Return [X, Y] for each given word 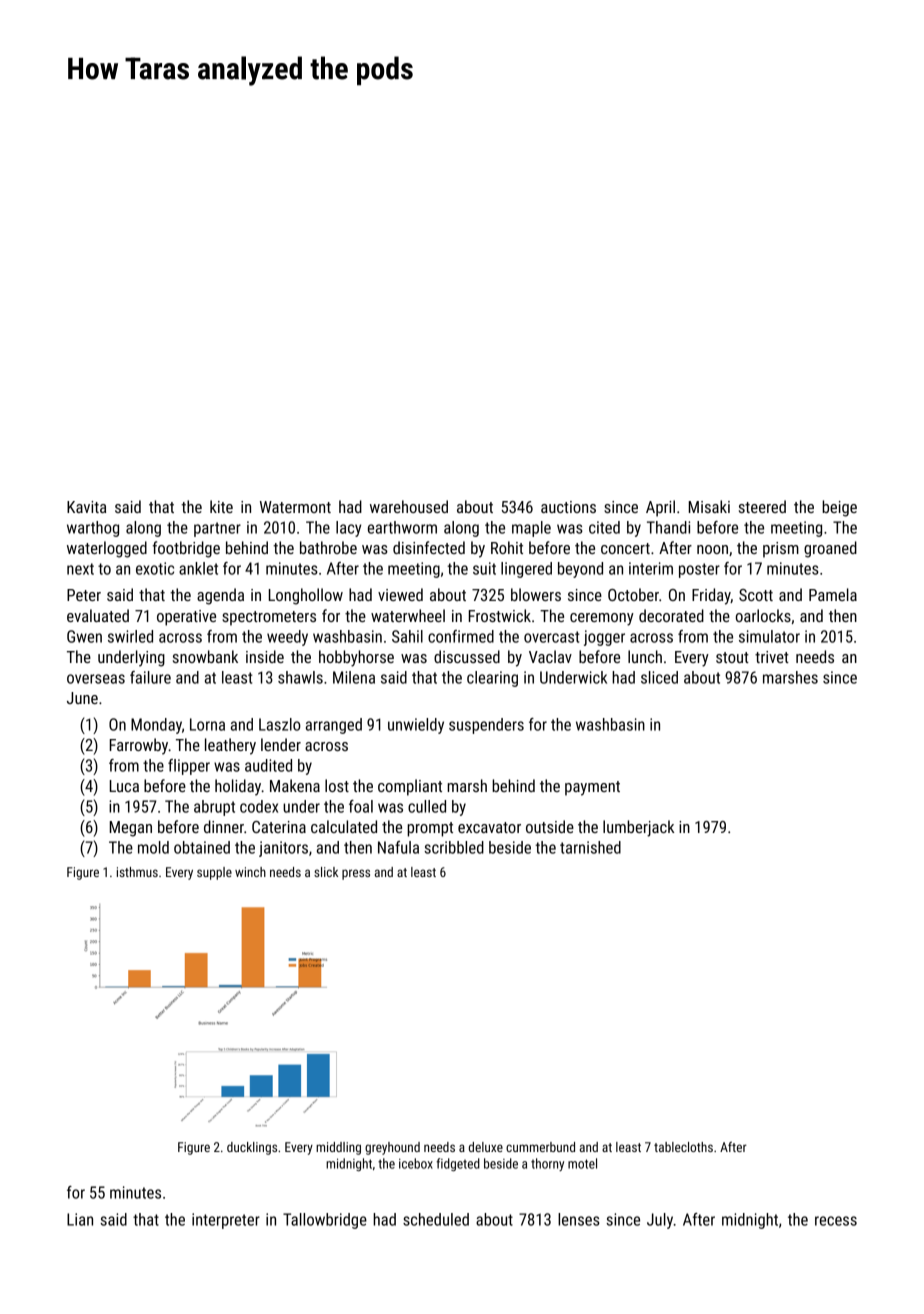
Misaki [709, 506]
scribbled [454, 847]
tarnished [590, 847]
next [80, 569]
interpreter [226, 1221]
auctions [568, 507]
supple [214, 873]
